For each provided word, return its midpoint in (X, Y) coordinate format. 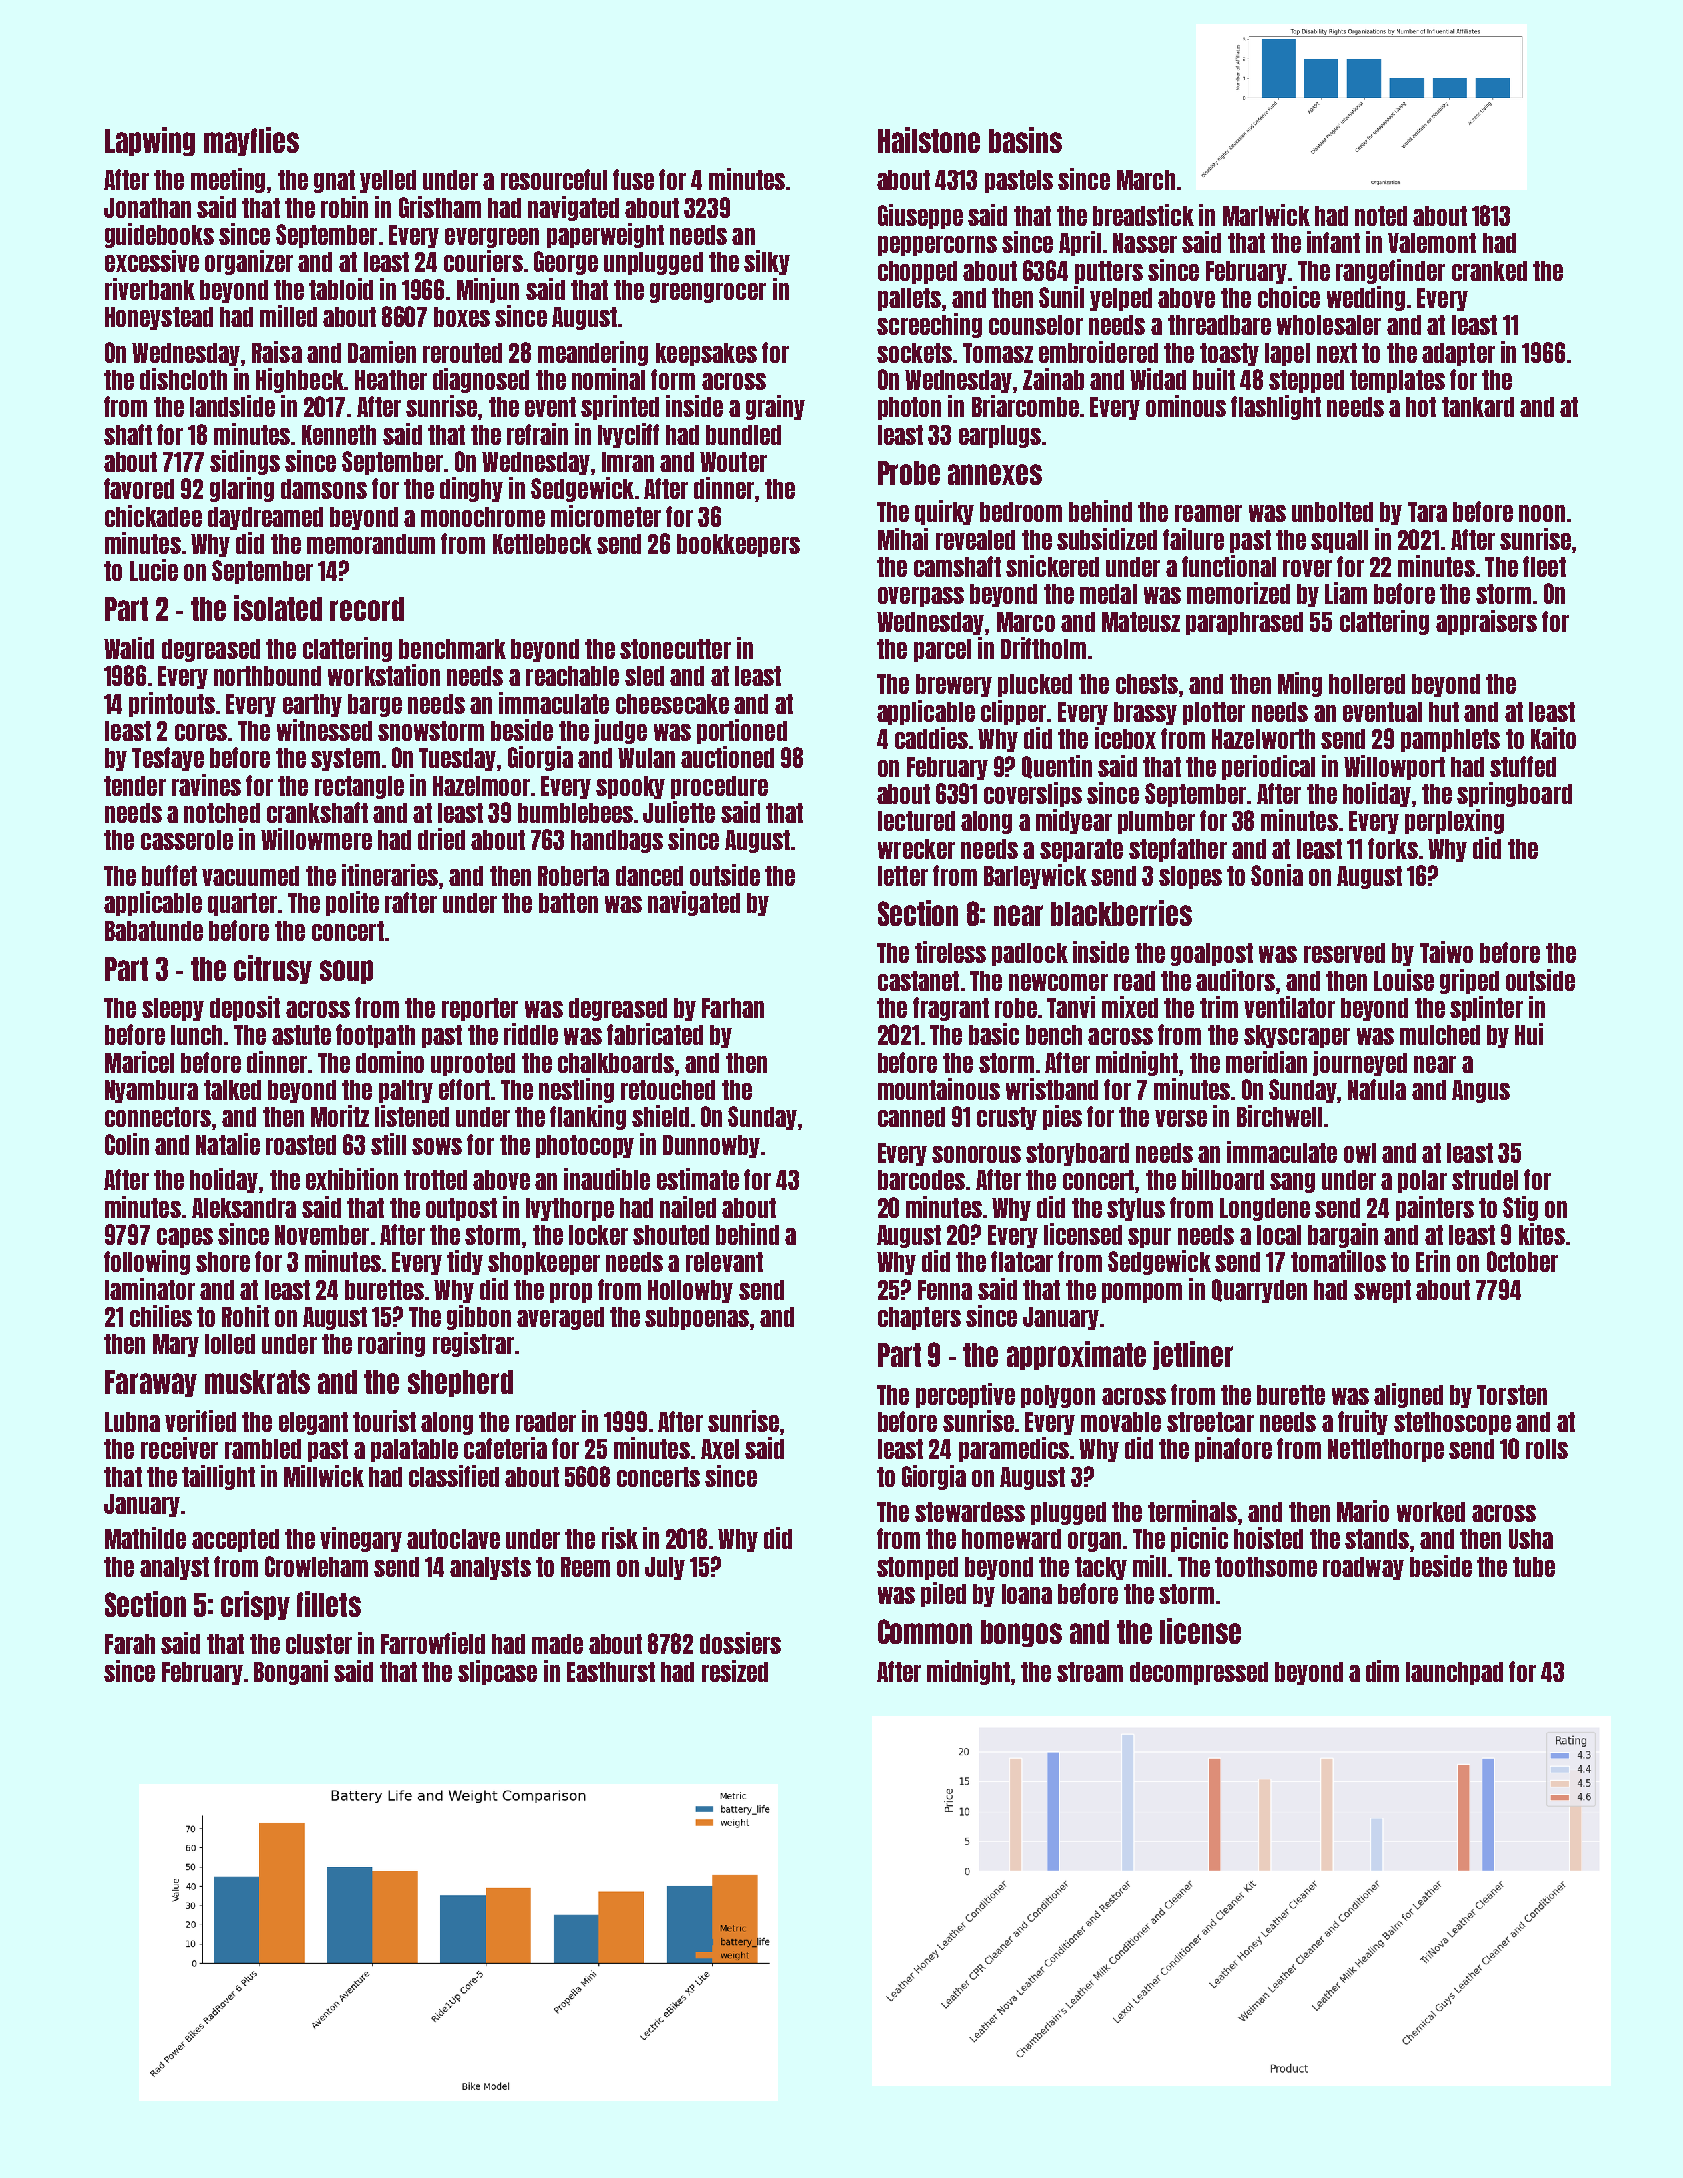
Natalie (228, 1144)
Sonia (1277, 875)
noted (1381, 216)
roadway (1363, 1568)
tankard (1478, 407)
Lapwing (150, 141)
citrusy (273, 969)
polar (1422, 1181)
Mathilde (145, 1538)
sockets (914, 353)
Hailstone (929, 140)
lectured (916, 821)
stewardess (970, 1512)
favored (139, 488)
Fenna (945, 1290)
